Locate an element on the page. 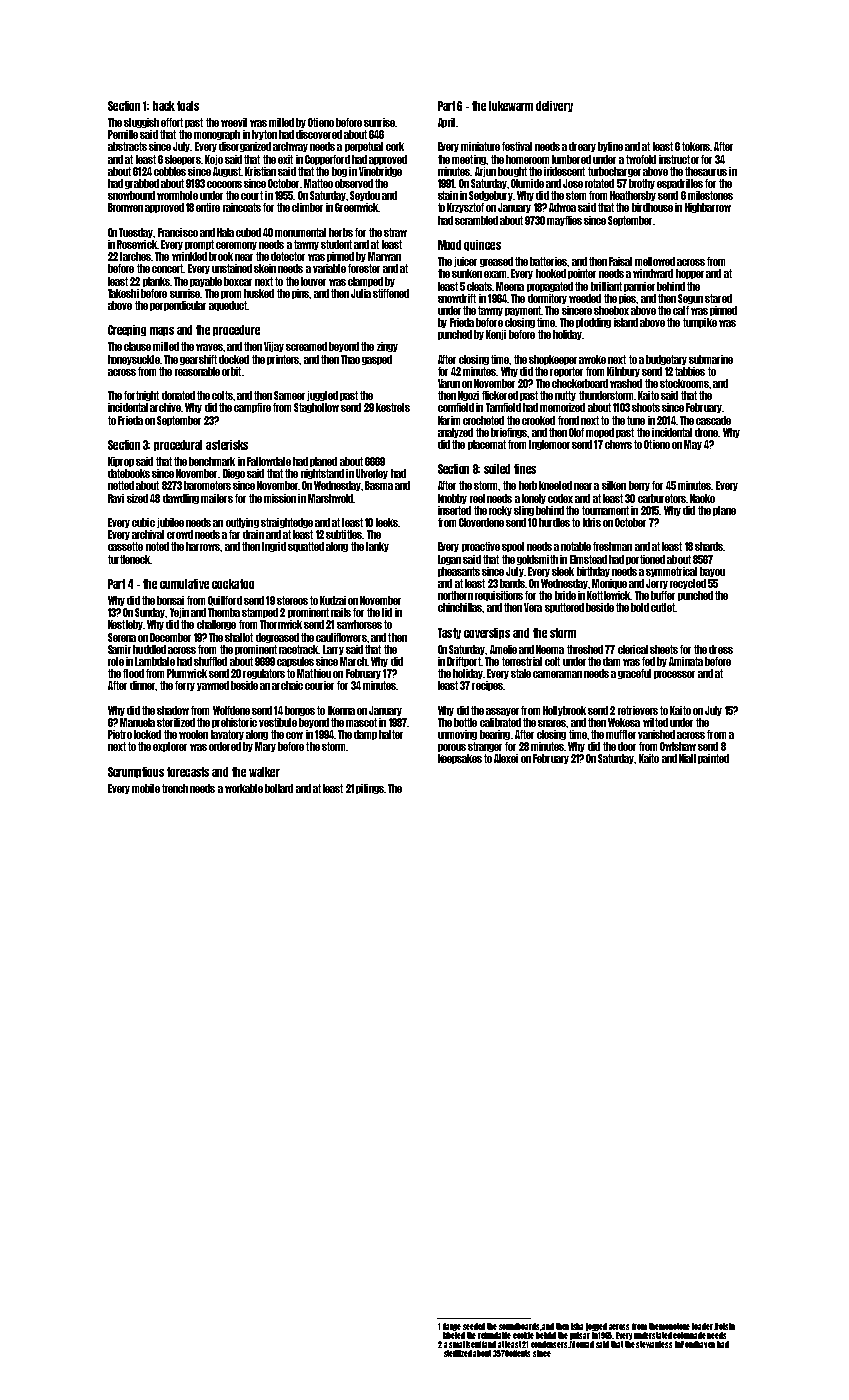  delivery is located at coordinates (554, 106).
